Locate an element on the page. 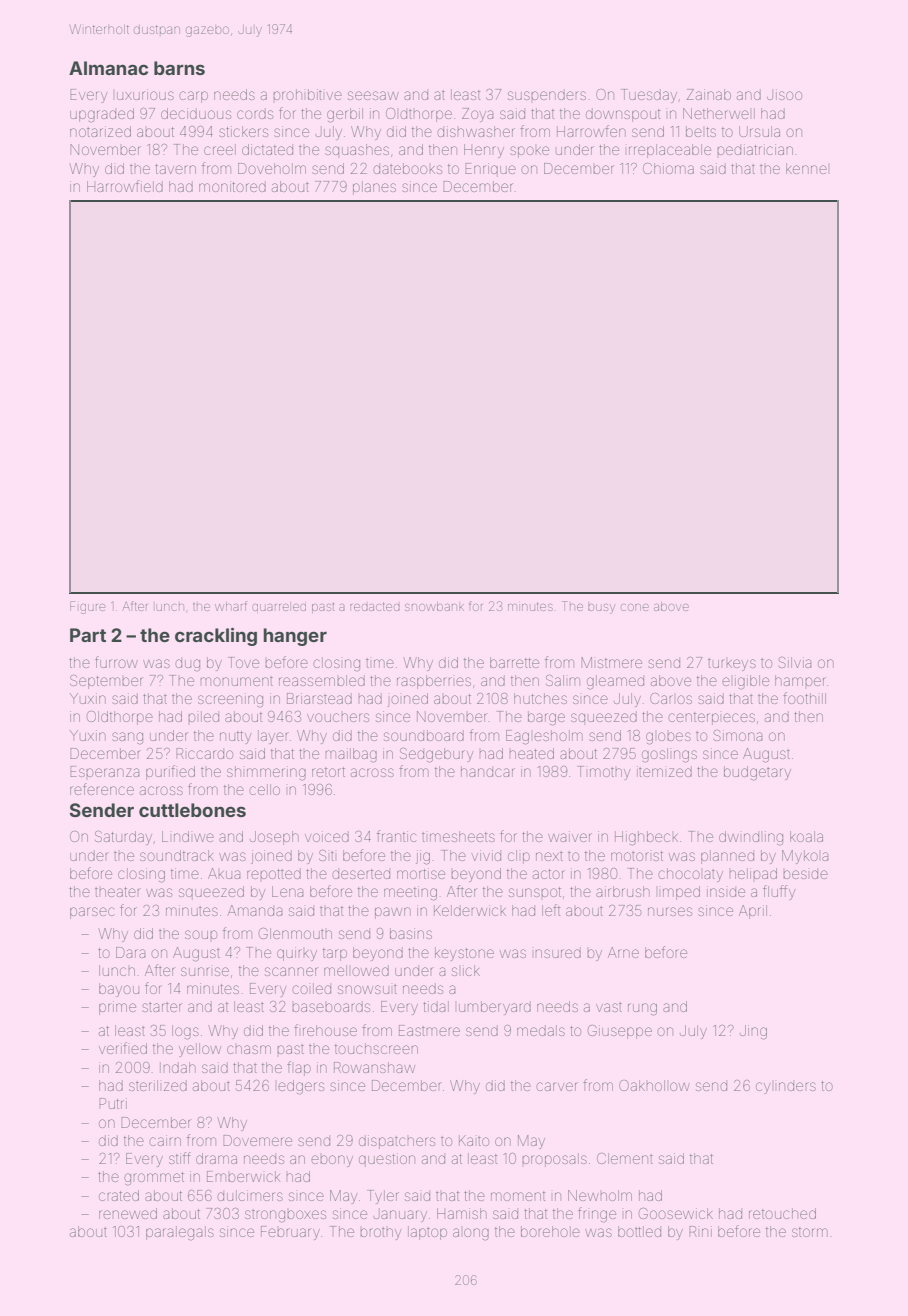  paralegals is located at coordinates (180, 1233).
